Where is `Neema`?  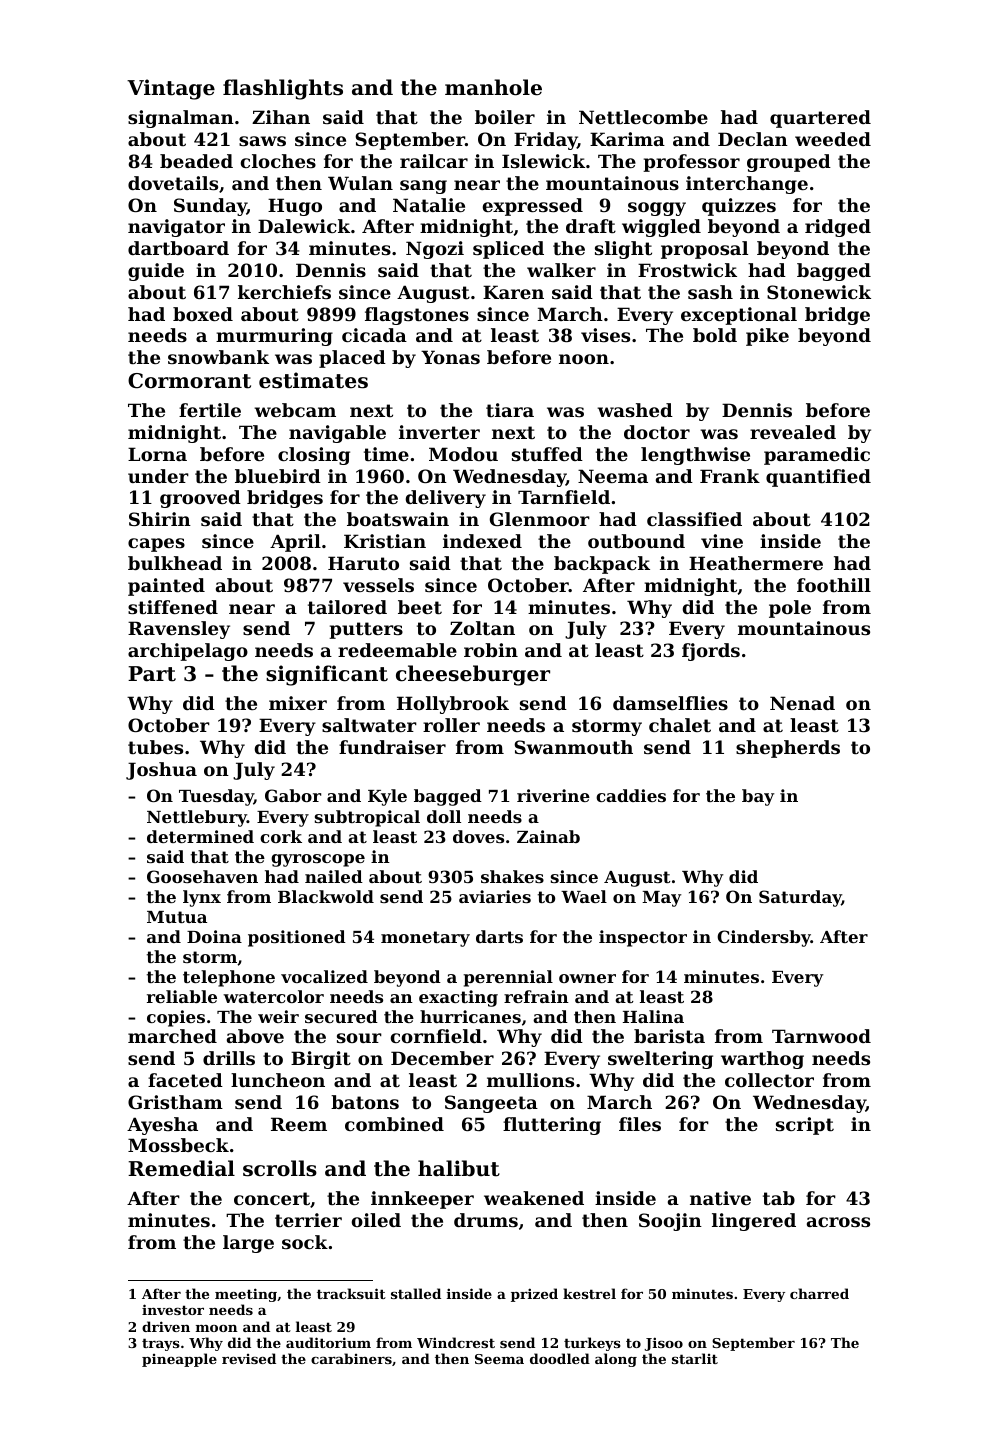
Neema is located at coordinates (613, 476).
